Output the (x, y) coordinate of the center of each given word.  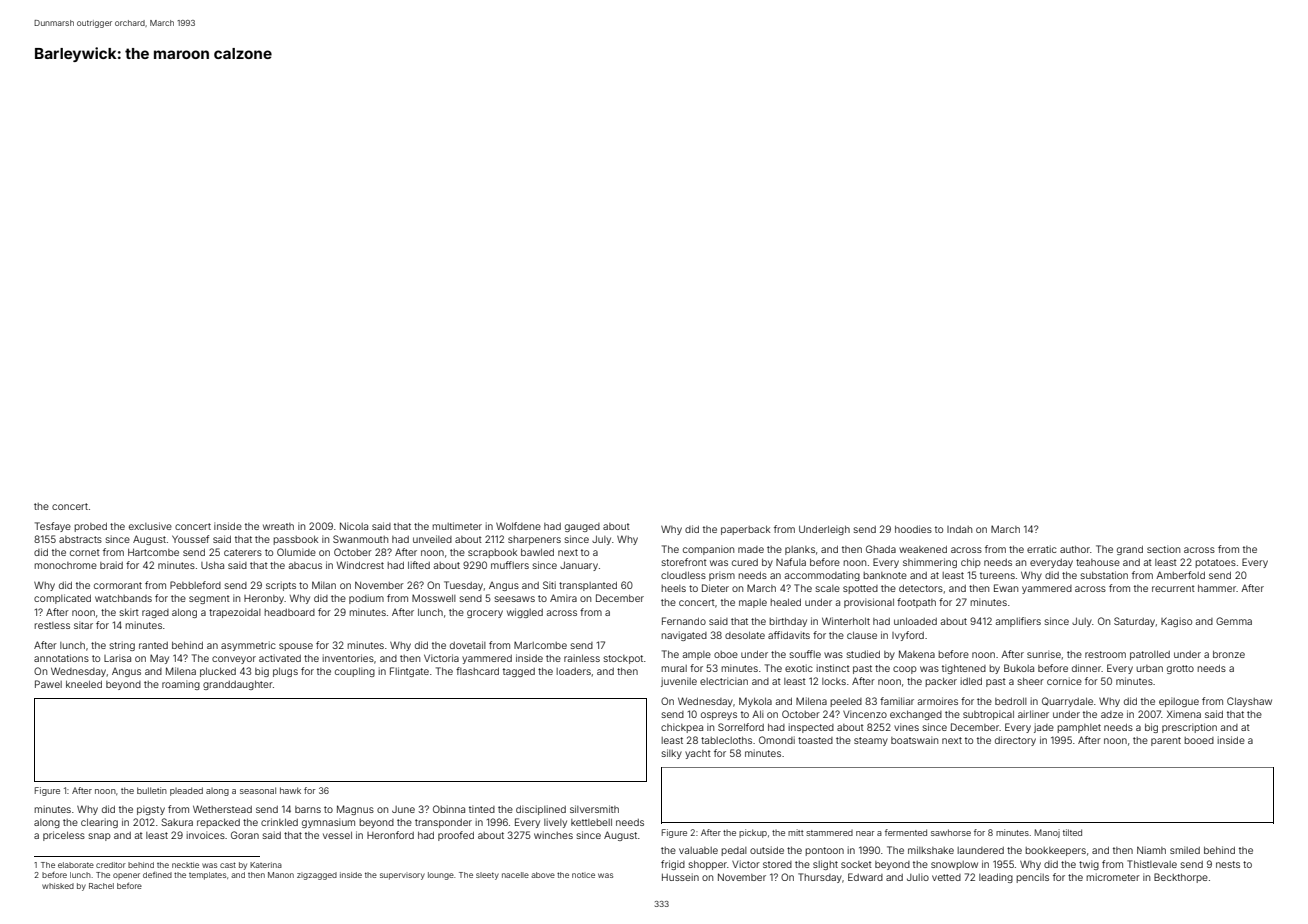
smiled (1185, 850)
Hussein (680, 877)
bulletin (152, 790)
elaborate (76, 865)
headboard (289, 612)
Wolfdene (518, 526)
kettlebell (591, 822)
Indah (959, 529)
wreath (278, 526)
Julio (918, 877)
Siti (549, 585)
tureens (997, 575)
